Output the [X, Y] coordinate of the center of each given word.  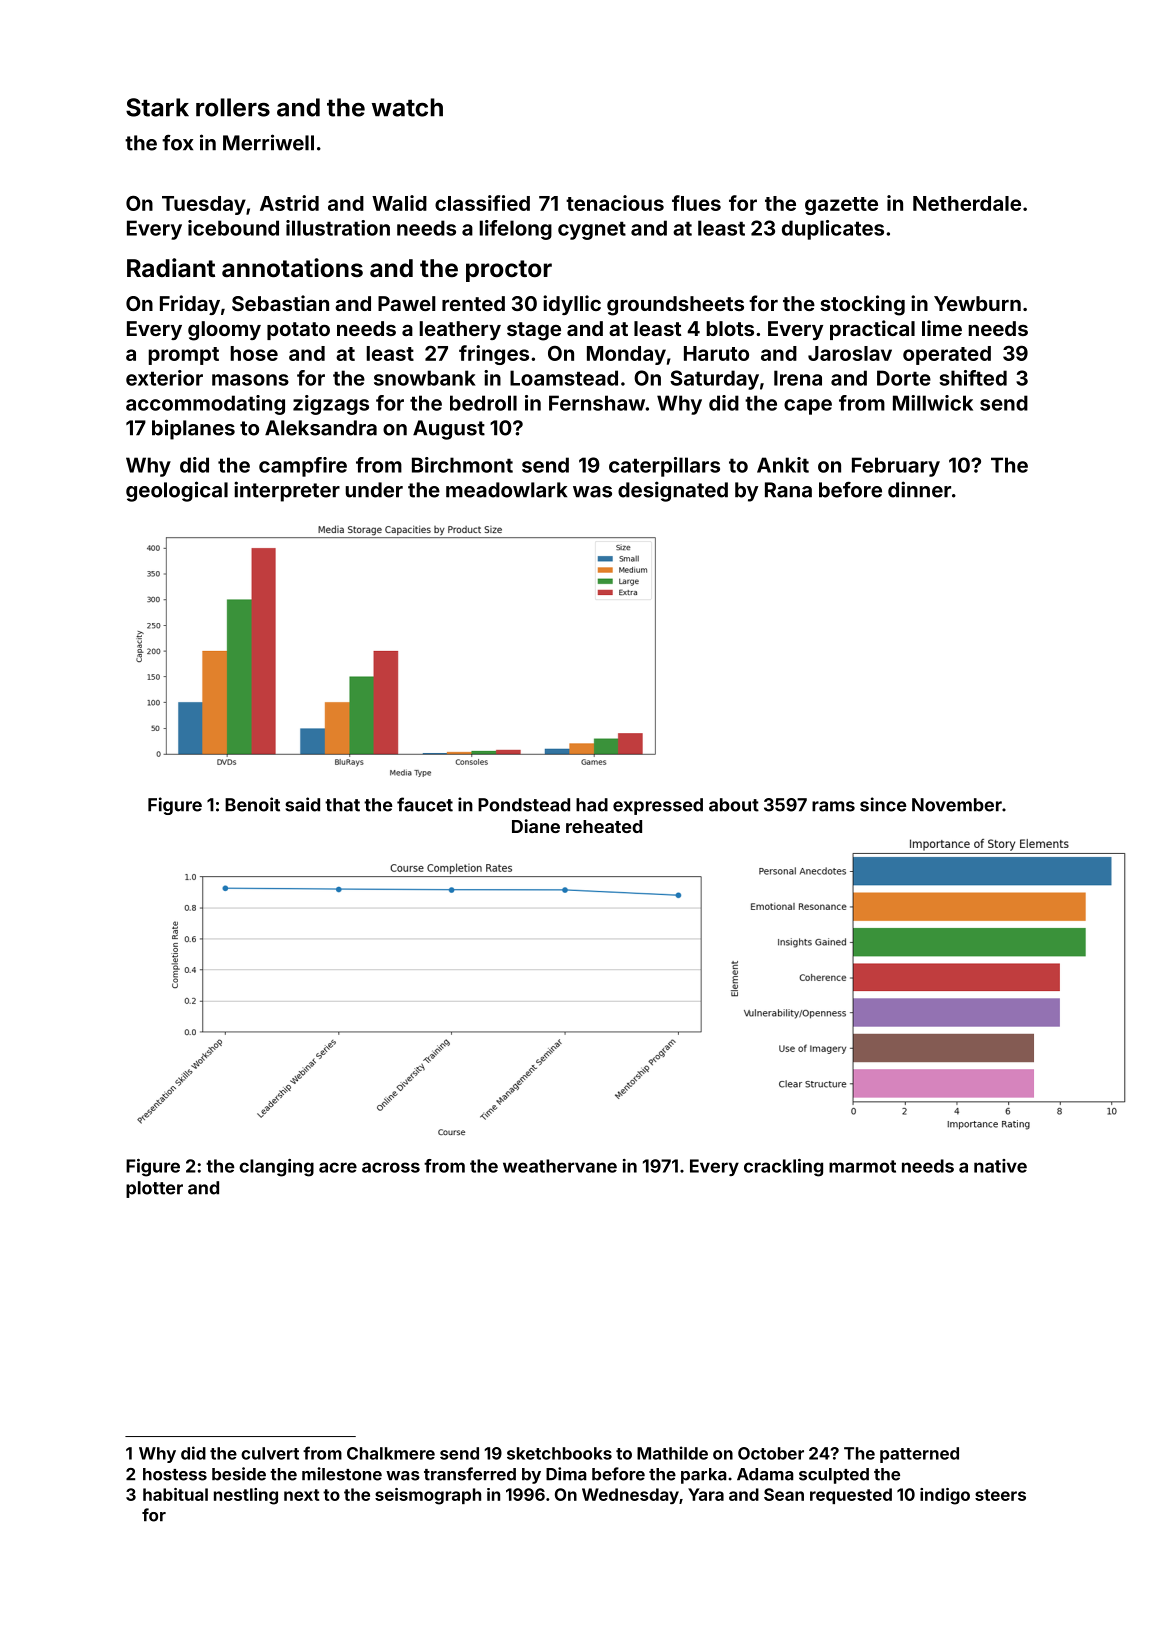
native [1000, 1166]
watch [407, 107]
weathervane [560, 1166]
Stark [157, 107]
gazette [841, 206]
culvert [270, 1453]
